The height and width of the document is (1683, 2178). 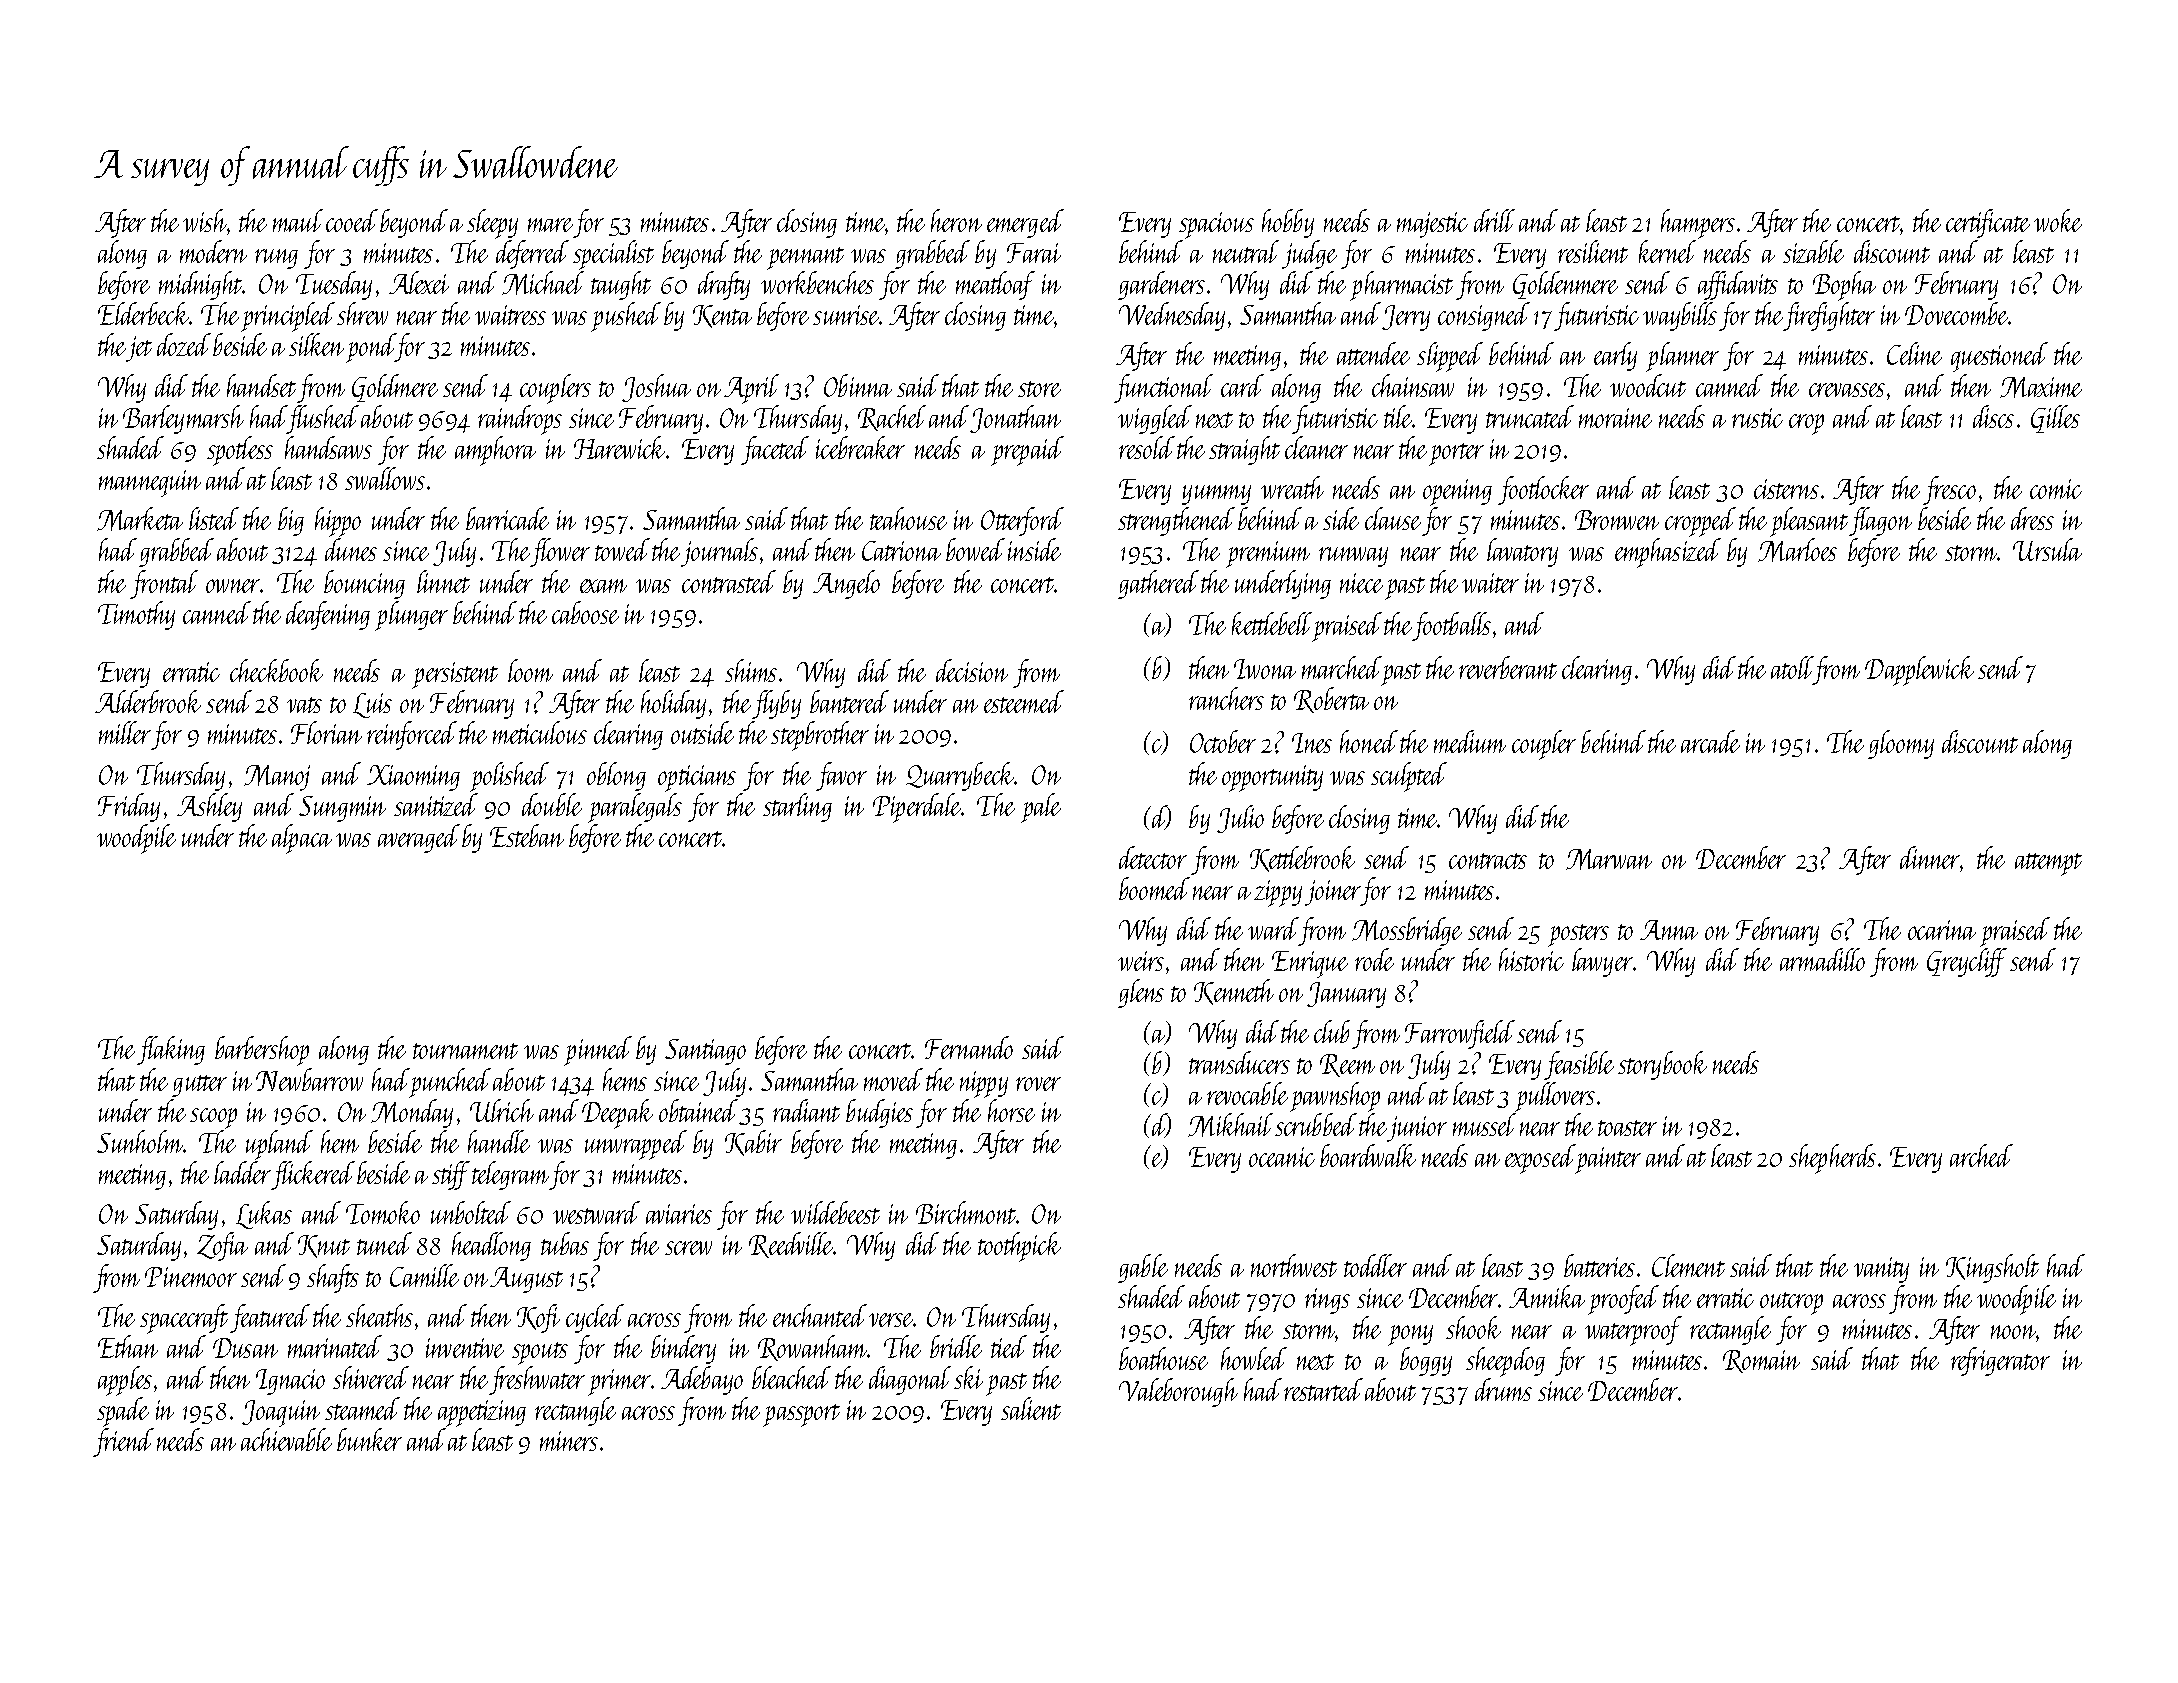 What do you see at coordinates (960, 776) in the document?
I see `Quarrybeck` at bounding box center [960, 776].
